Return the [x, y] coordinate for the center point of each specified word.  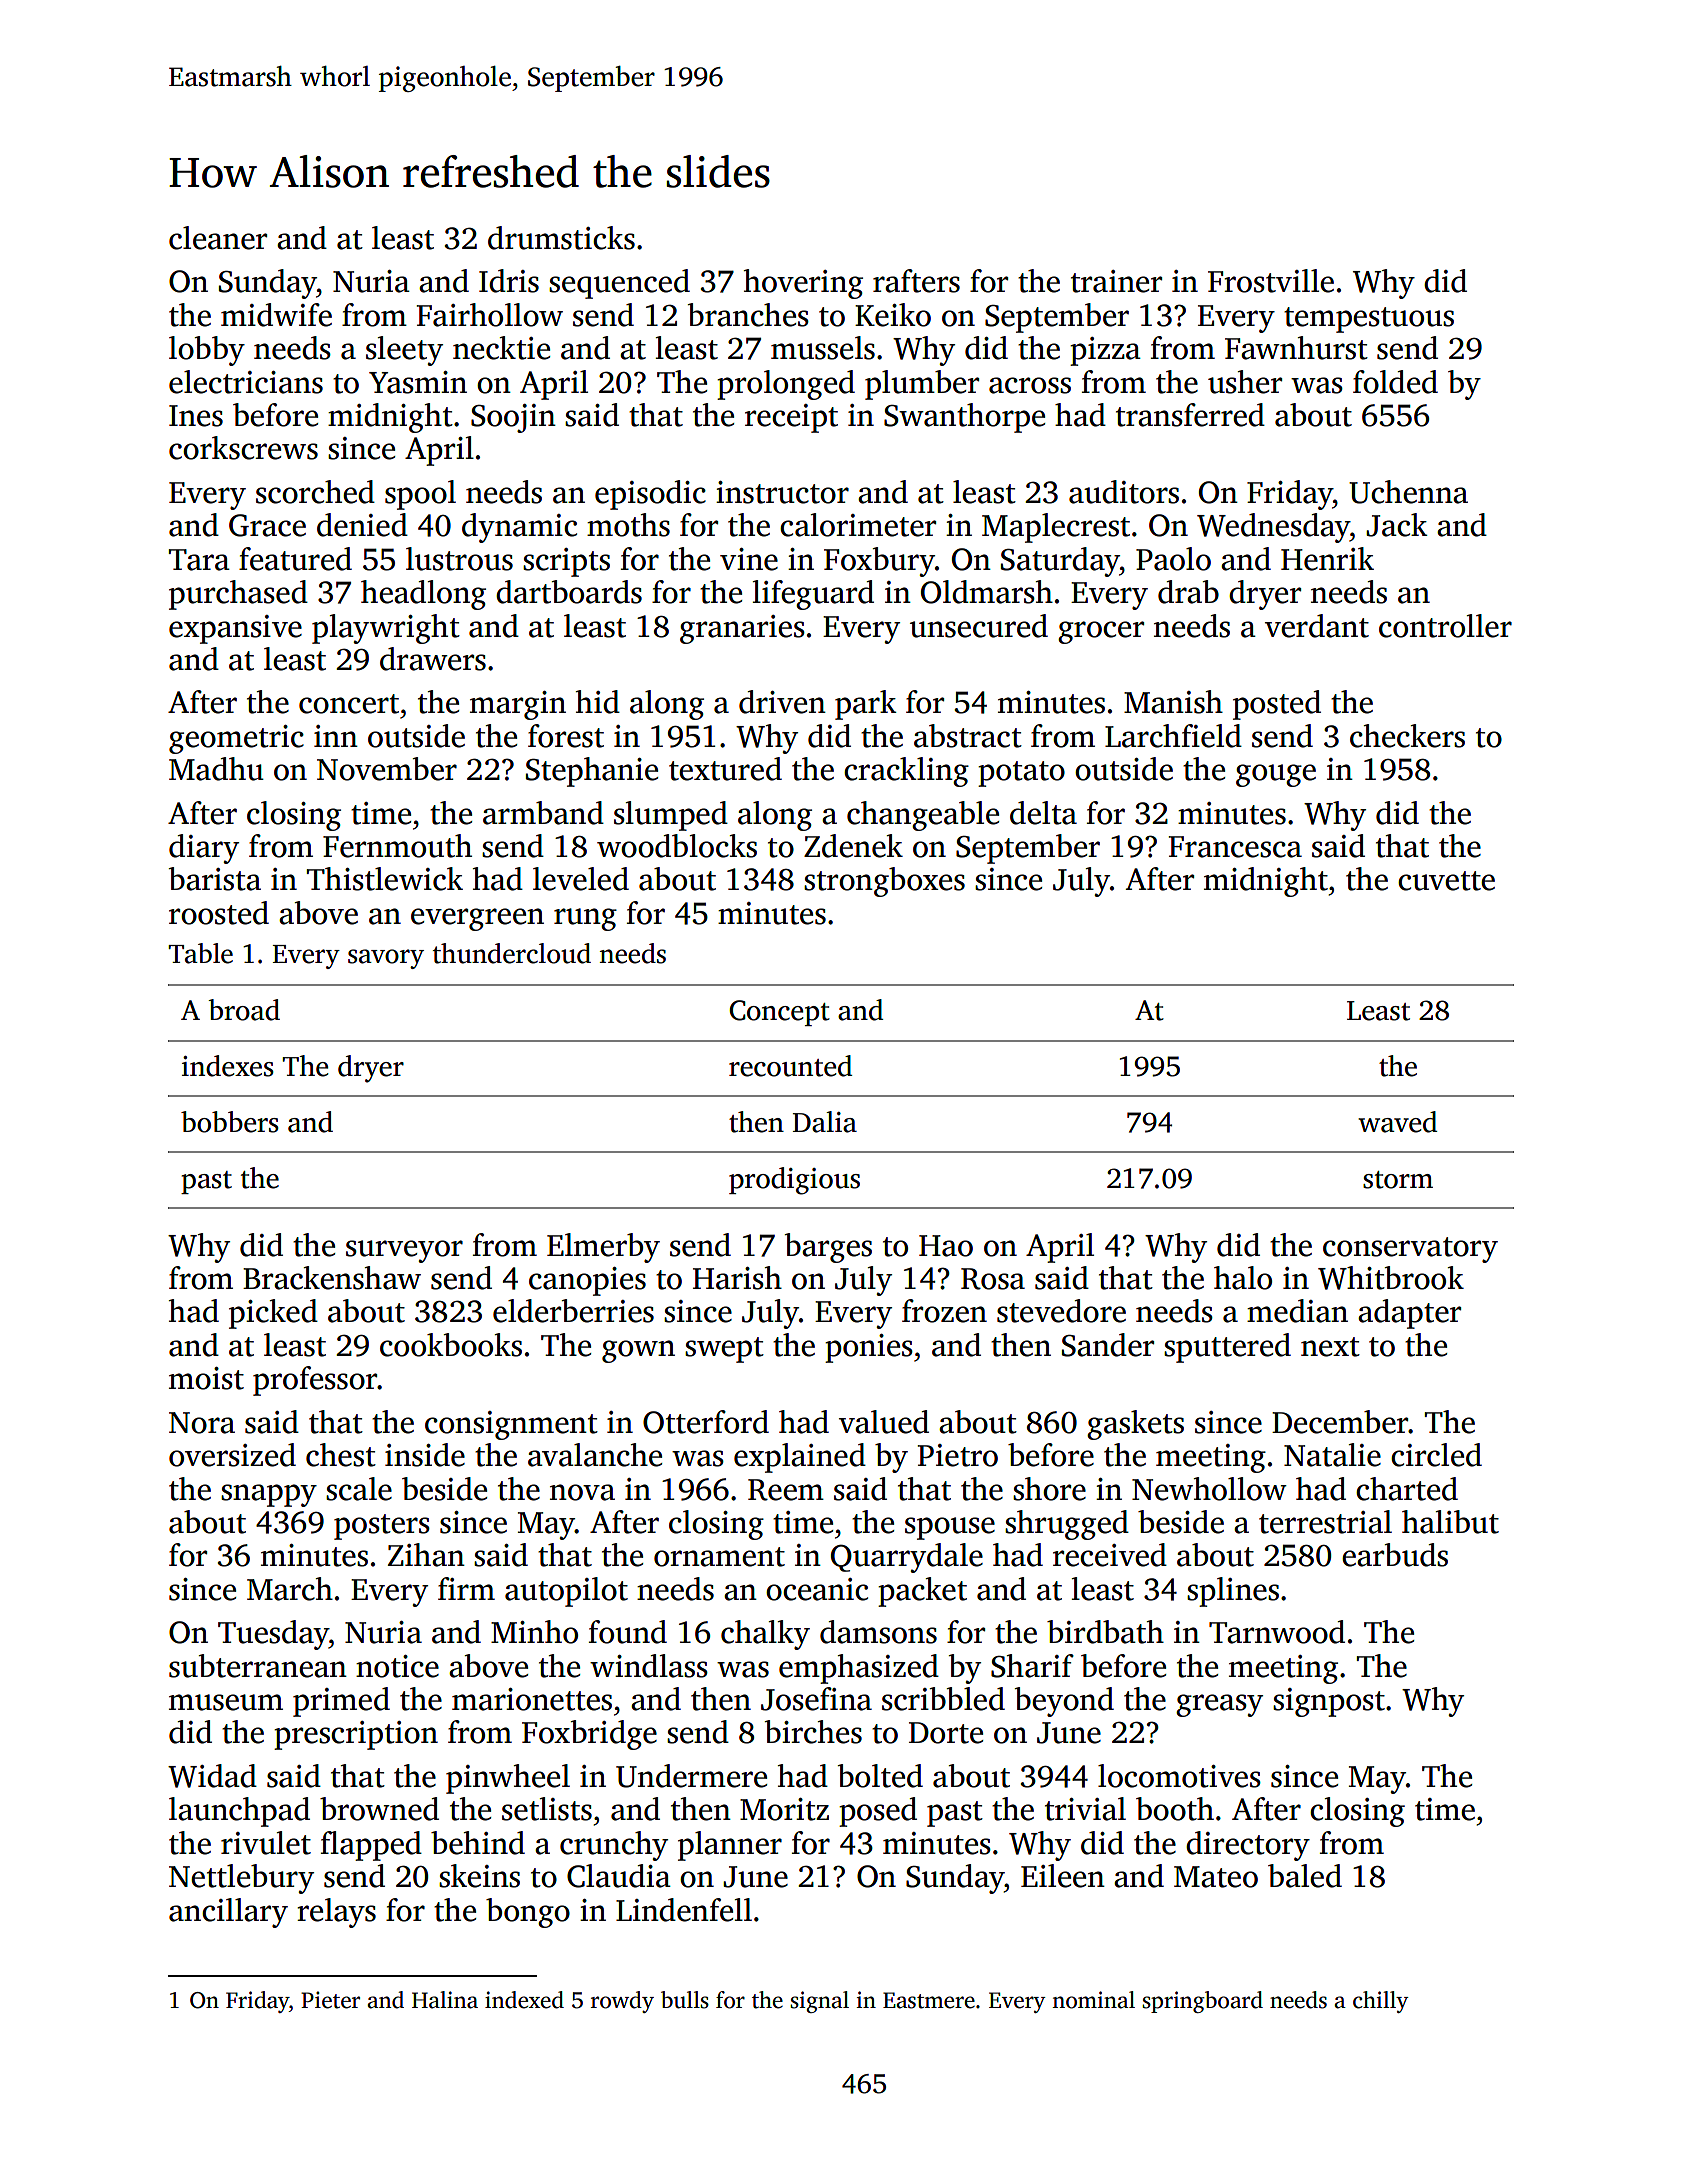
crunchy [614, 1846]
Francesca [1235, 847]
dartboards [569, 592]
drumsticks [561, 238]
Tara [199, 560]
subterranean [258, 1666]
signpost [1329, 1702]
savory [386, 959]
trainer [1116, 281]
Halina [445, 2000]
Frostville [1271, 281]
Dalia [825, 1122]
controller [1445, 626]
